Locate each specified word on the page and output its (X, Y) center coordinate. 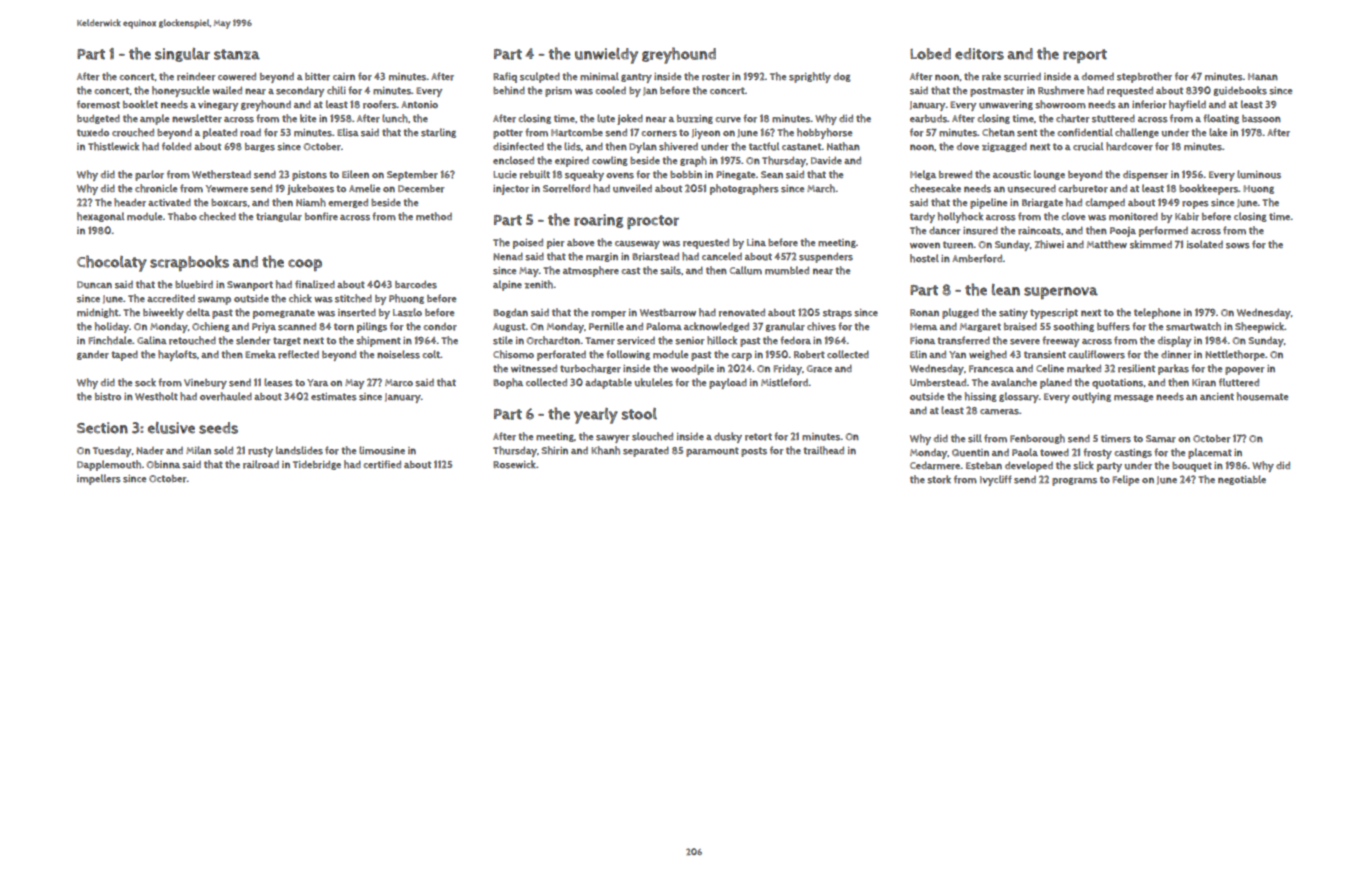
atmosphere (591, 271)
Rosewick (514, 464)
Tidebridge (317, 465)
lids (572, 146)
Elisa (348, 132)
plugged (960, 313)
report (1085, 56)
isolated (1205, 244)
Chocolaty (112, 263)
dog (842, 77)
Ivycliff (996, 480)
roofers (380, 104)
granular (785, 327)
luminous (1259, 174)
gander (93, 355)
